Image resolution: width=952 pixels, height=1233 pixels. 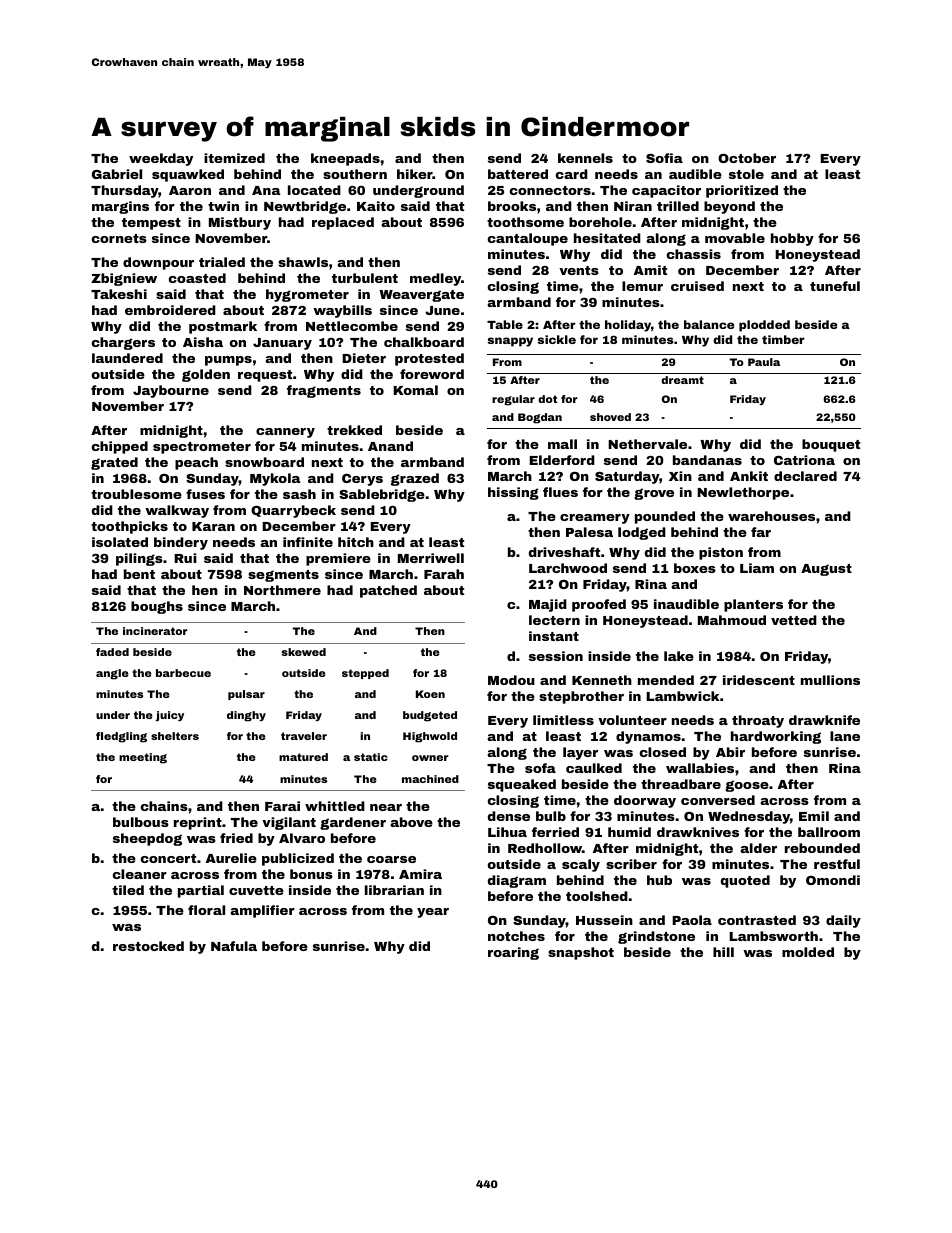 What do you see at coordinates (794, 620) in the screenshot?
I see `vetted` at bounding box center [794, 620].
